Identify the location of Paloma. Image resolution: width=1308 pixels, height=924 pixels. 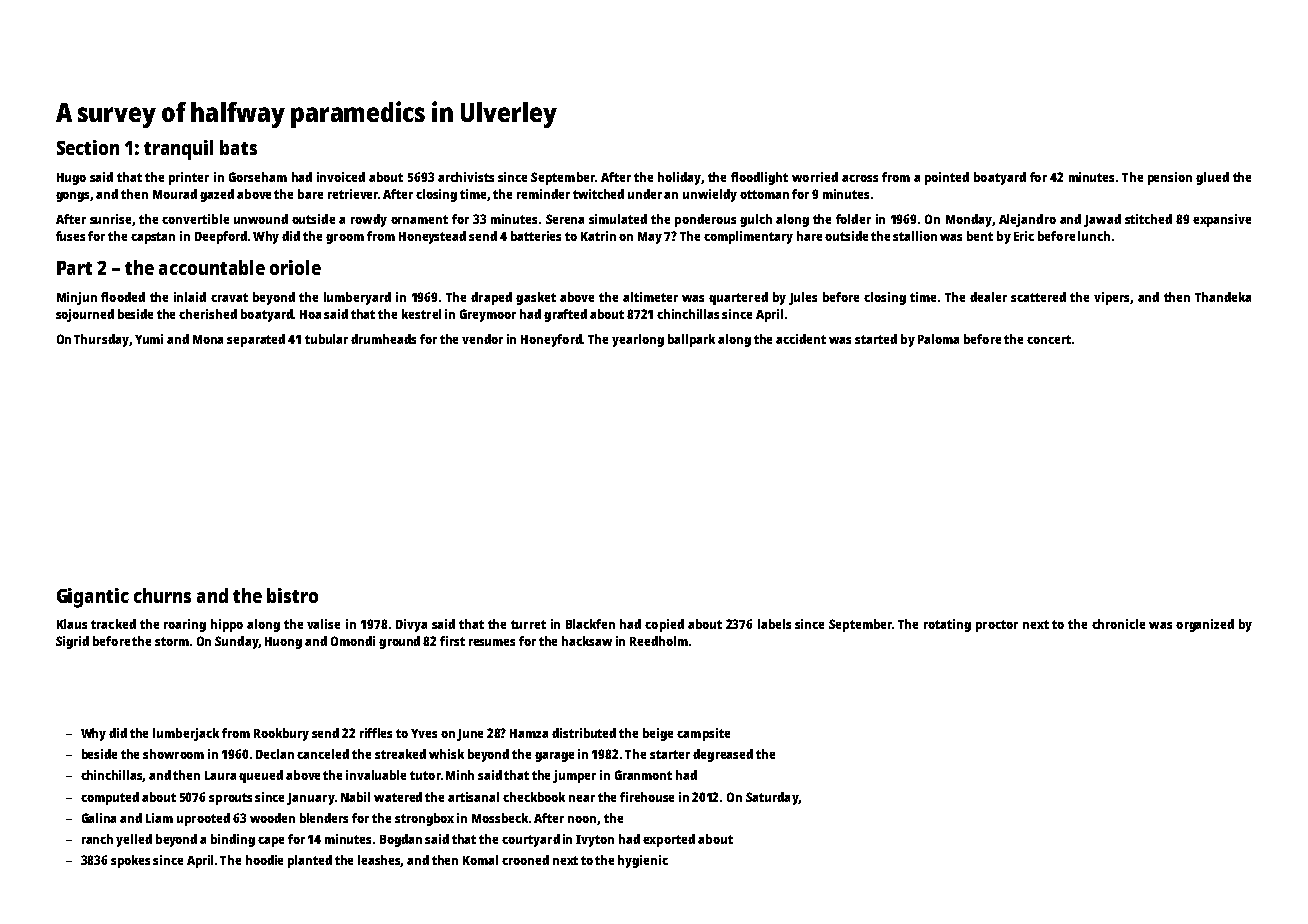
(938, 339).
